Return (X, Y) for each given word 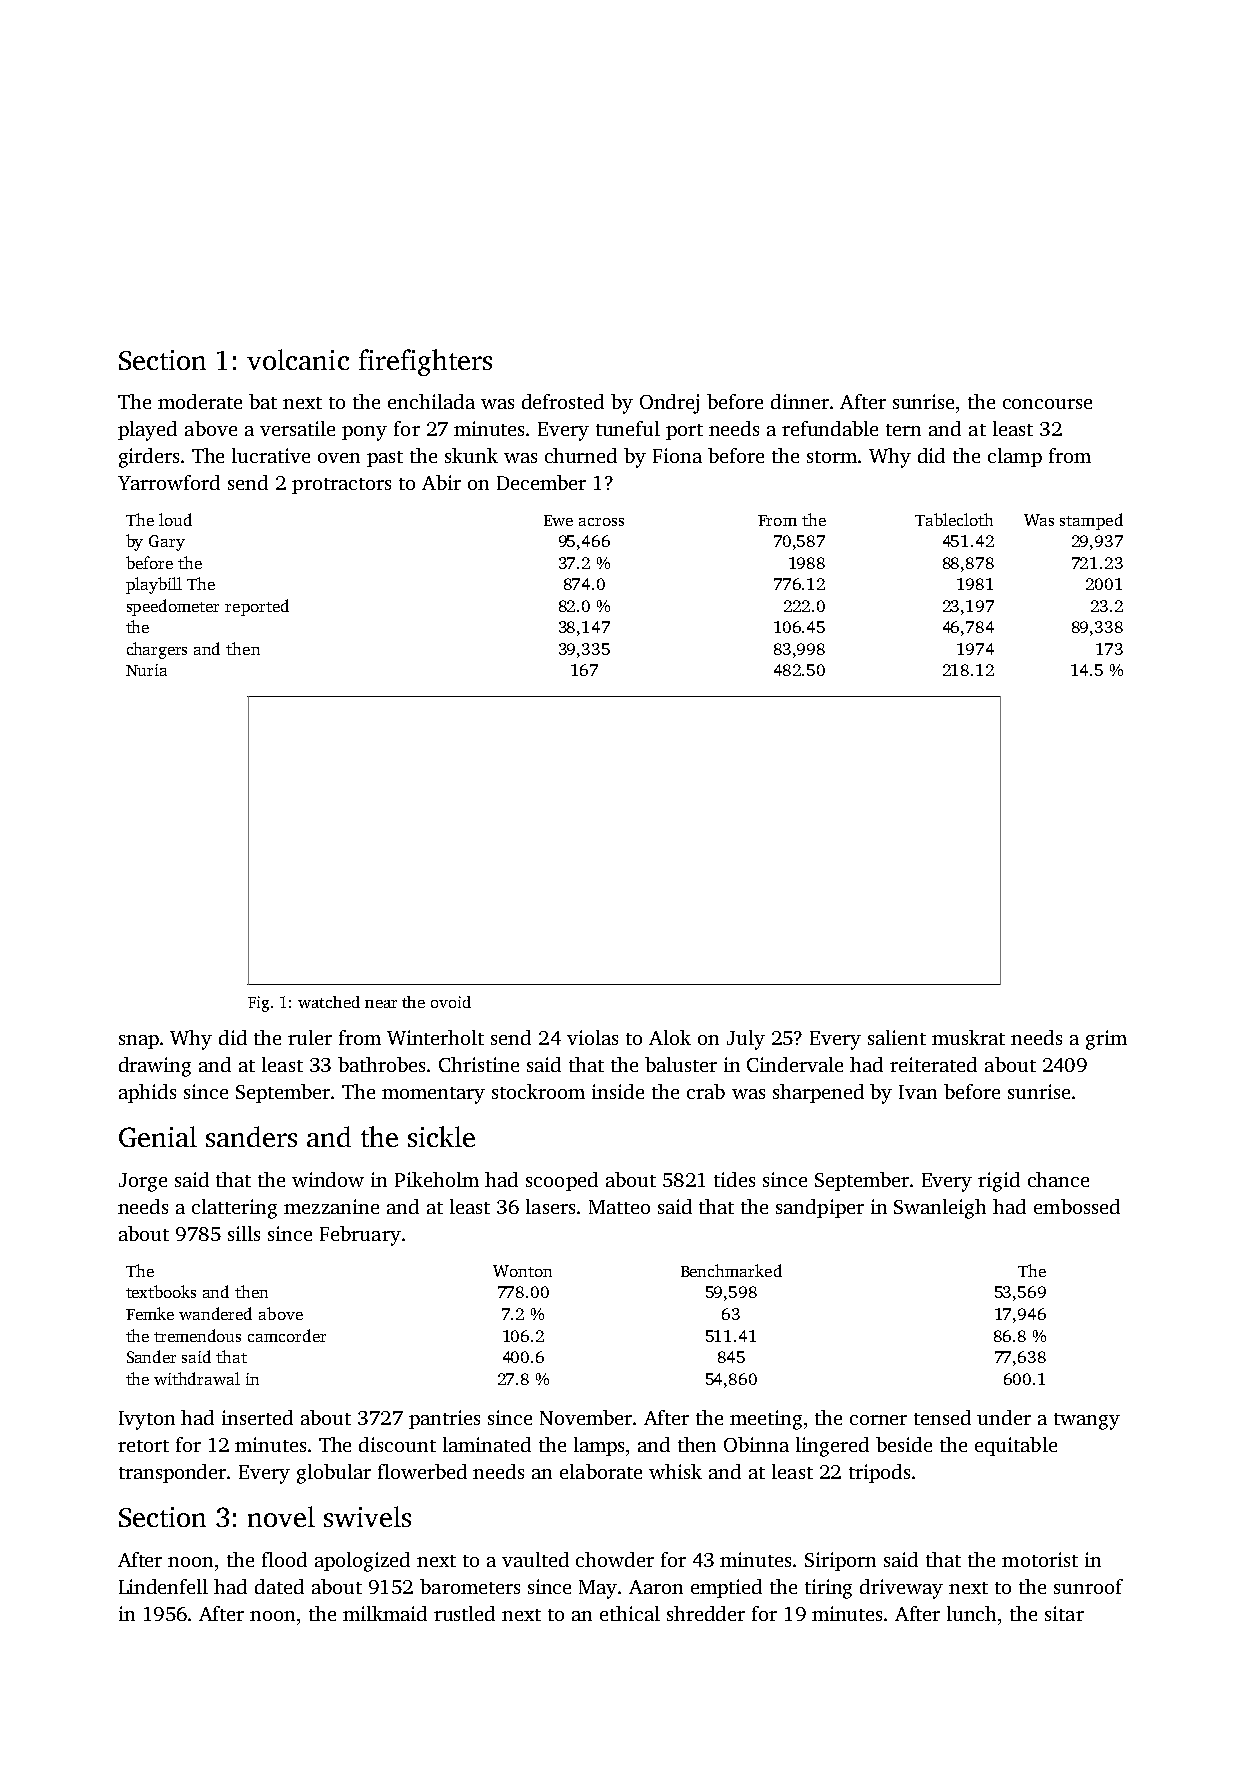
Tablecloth (954, 519)
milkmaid (385, 1613)
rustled (464, 1613)
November (586, 1417)
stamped (1091, 521)
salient (897, 1037)
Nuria (146, 670)
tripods (879, 1473)
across (601, 522)
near (381, 1004)
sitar (1064, 1613)
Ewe (558, 520)
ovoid (451, 1002)
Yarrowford (169, 482)
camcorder (287, 1335)
